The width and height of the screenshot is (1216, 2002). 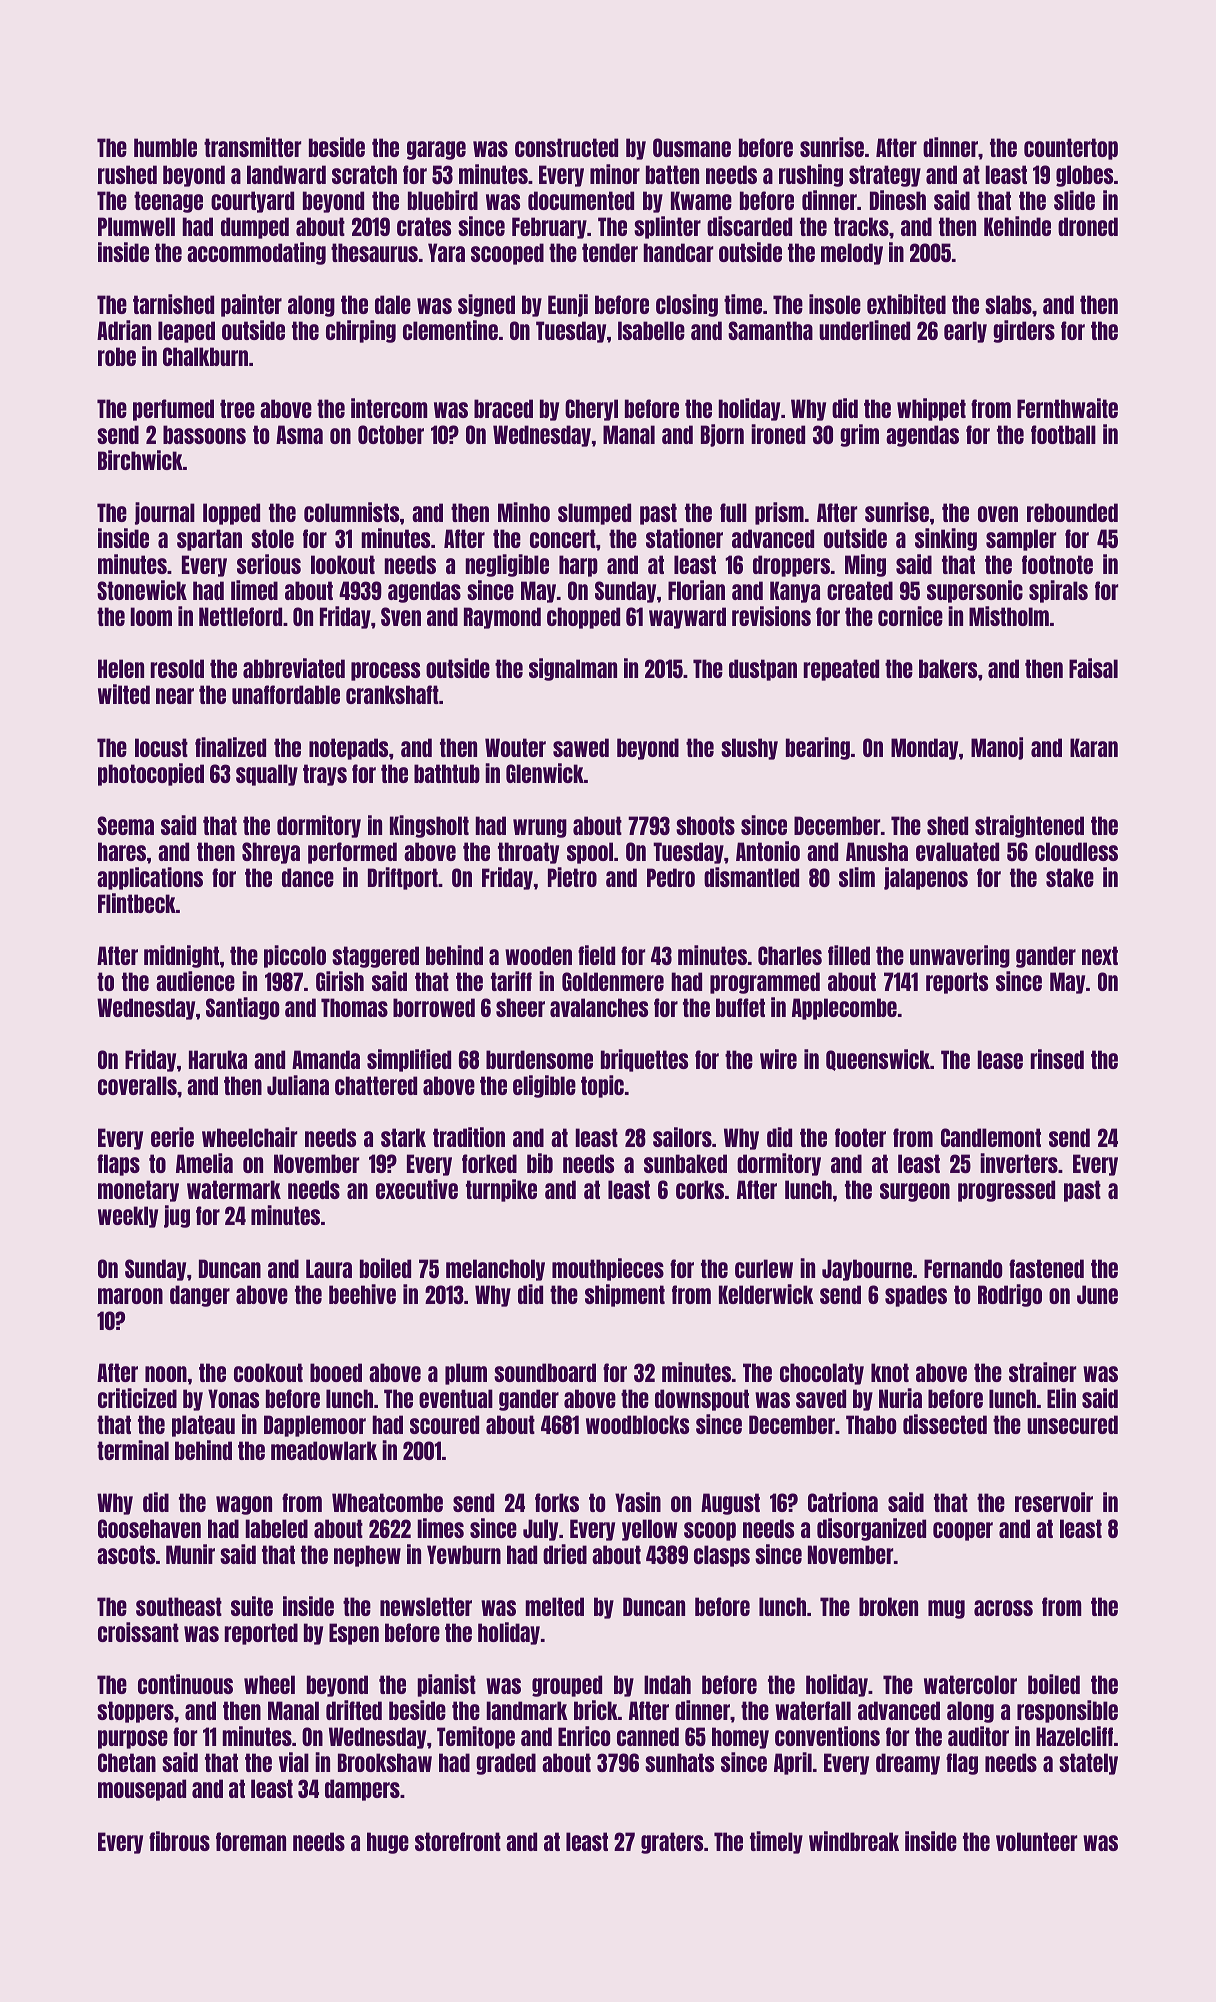 What do you see at coordinates (364, 174) in the screenshot?
I see `scratch` at bounding box center [364, 174].
